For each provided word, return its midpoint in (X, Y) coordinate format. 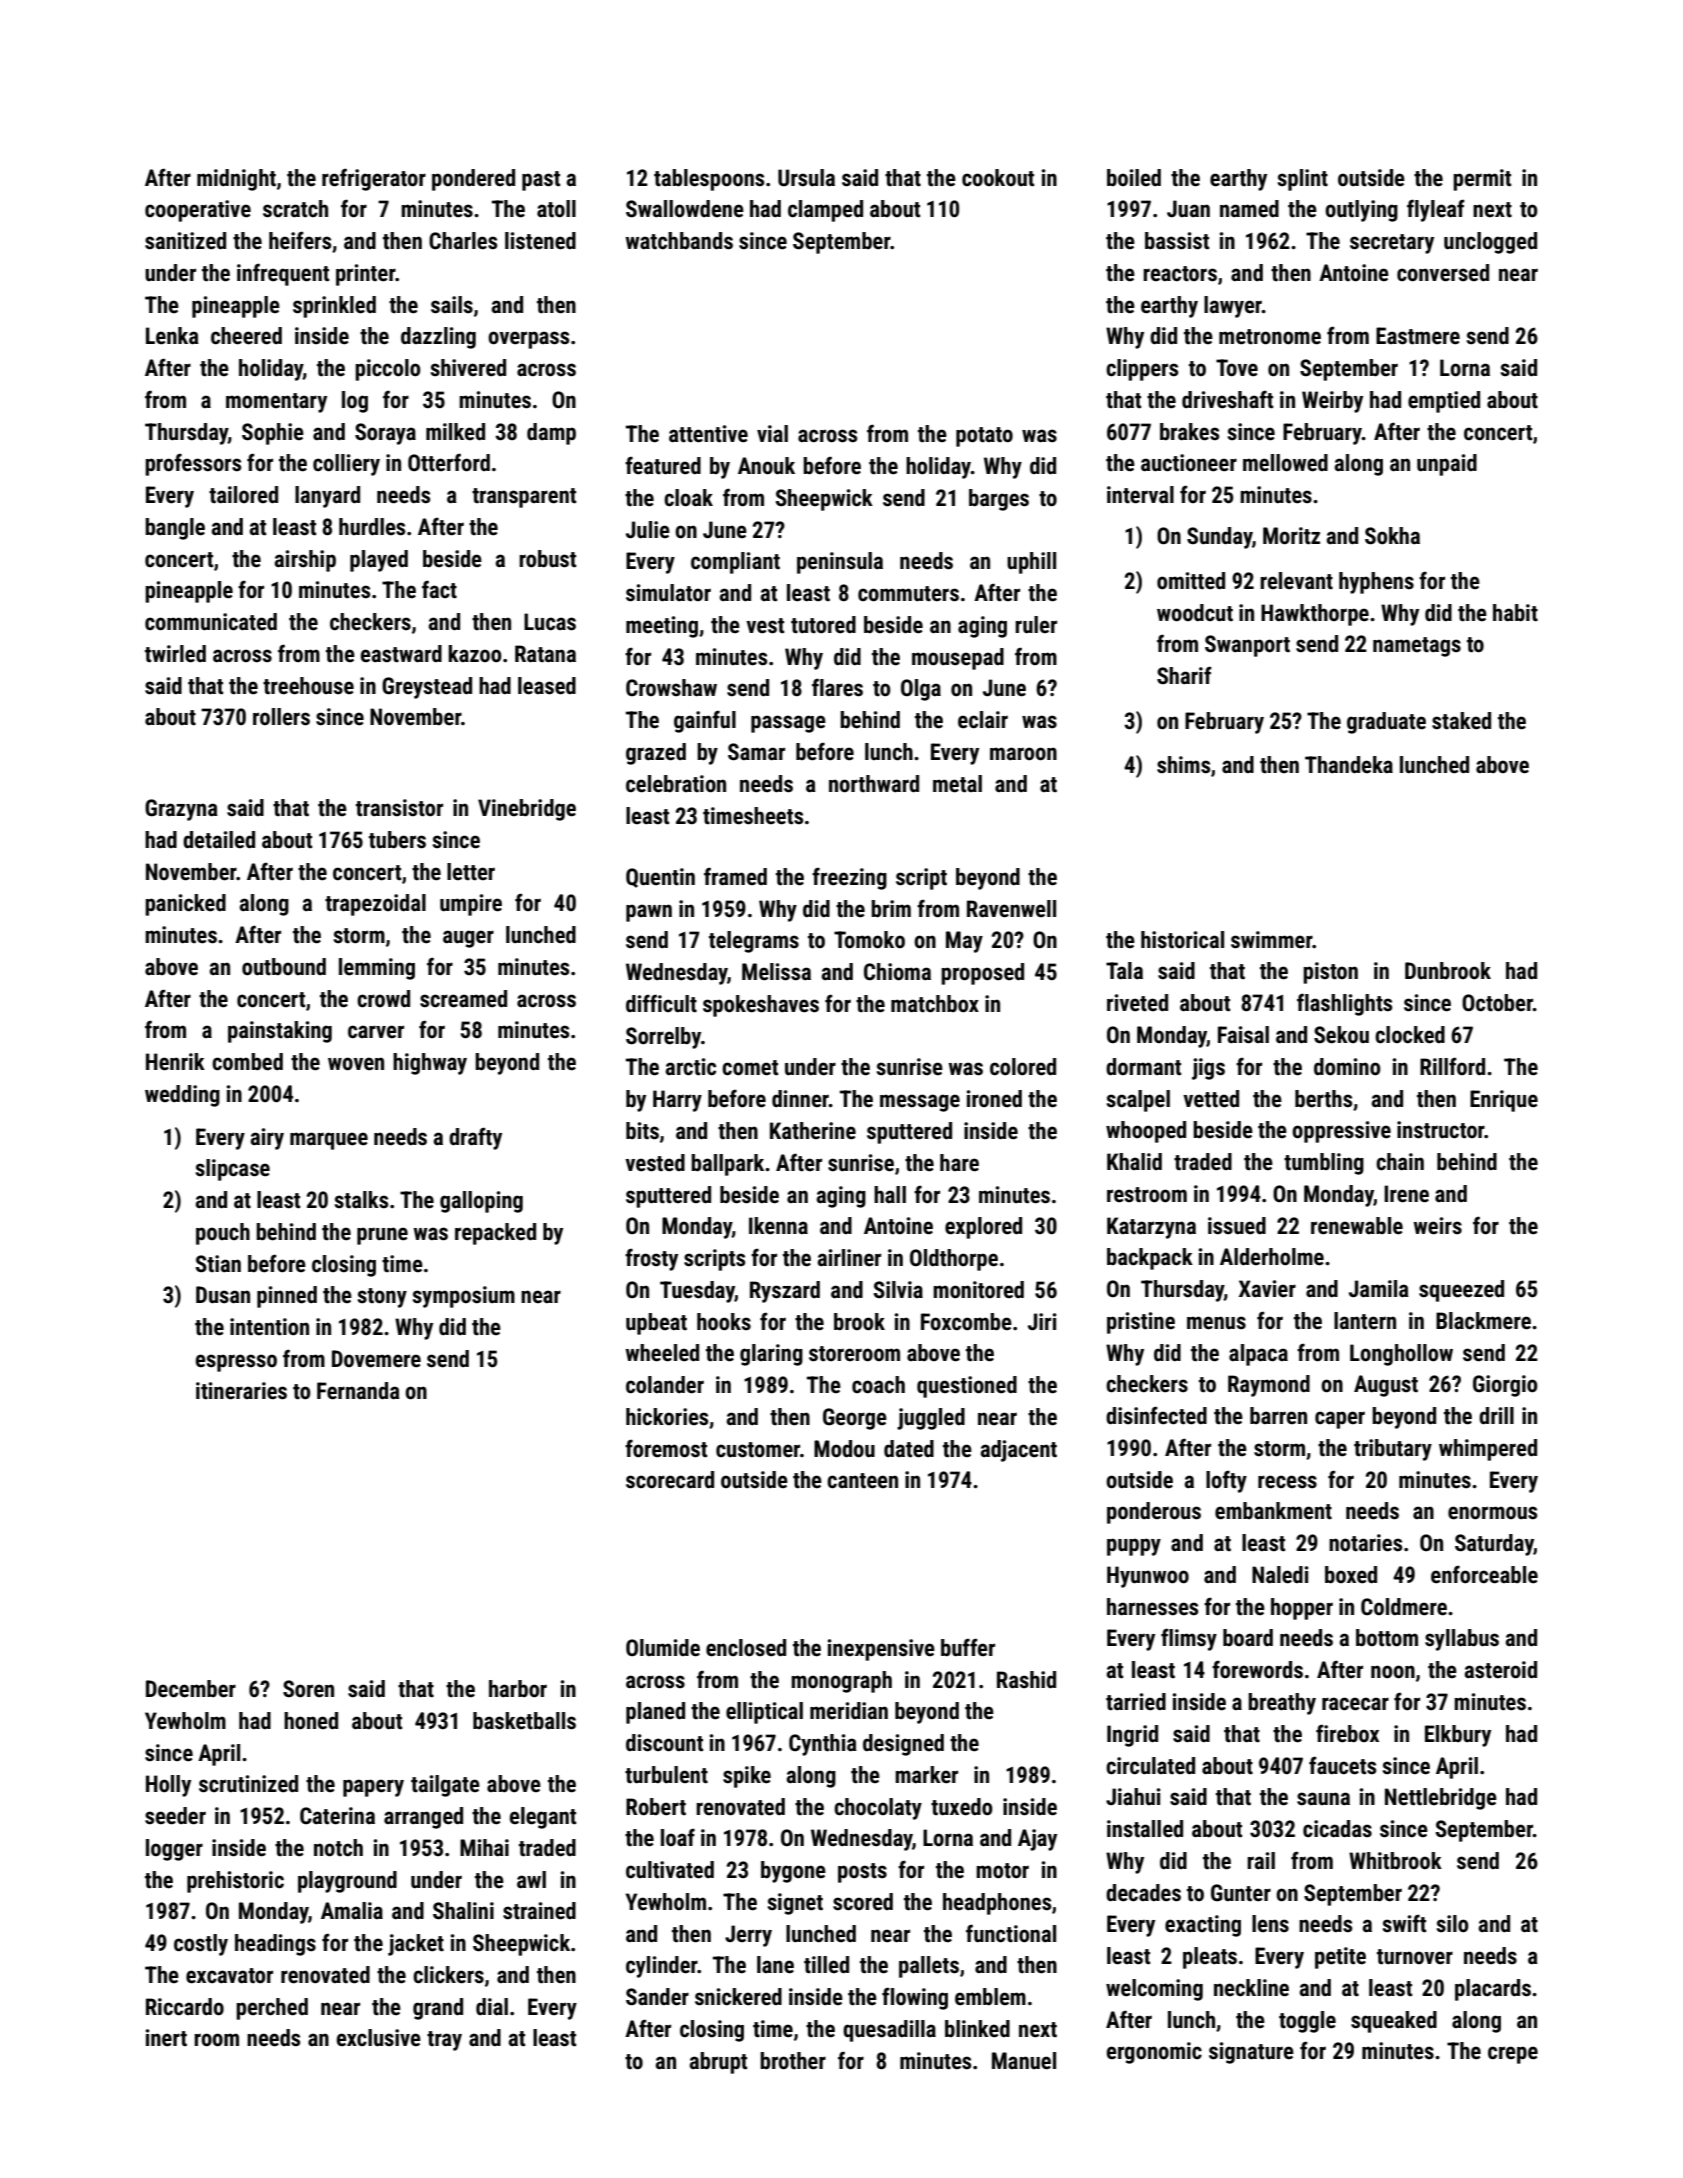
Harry (677, 1101)
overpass (528, 340)
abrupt (718, 2063)
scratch (295, 209)
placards (1493, 1990)
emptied (1444, 402)
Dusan (223, 1295)
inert (166, 2038)
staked (1461, 721)
